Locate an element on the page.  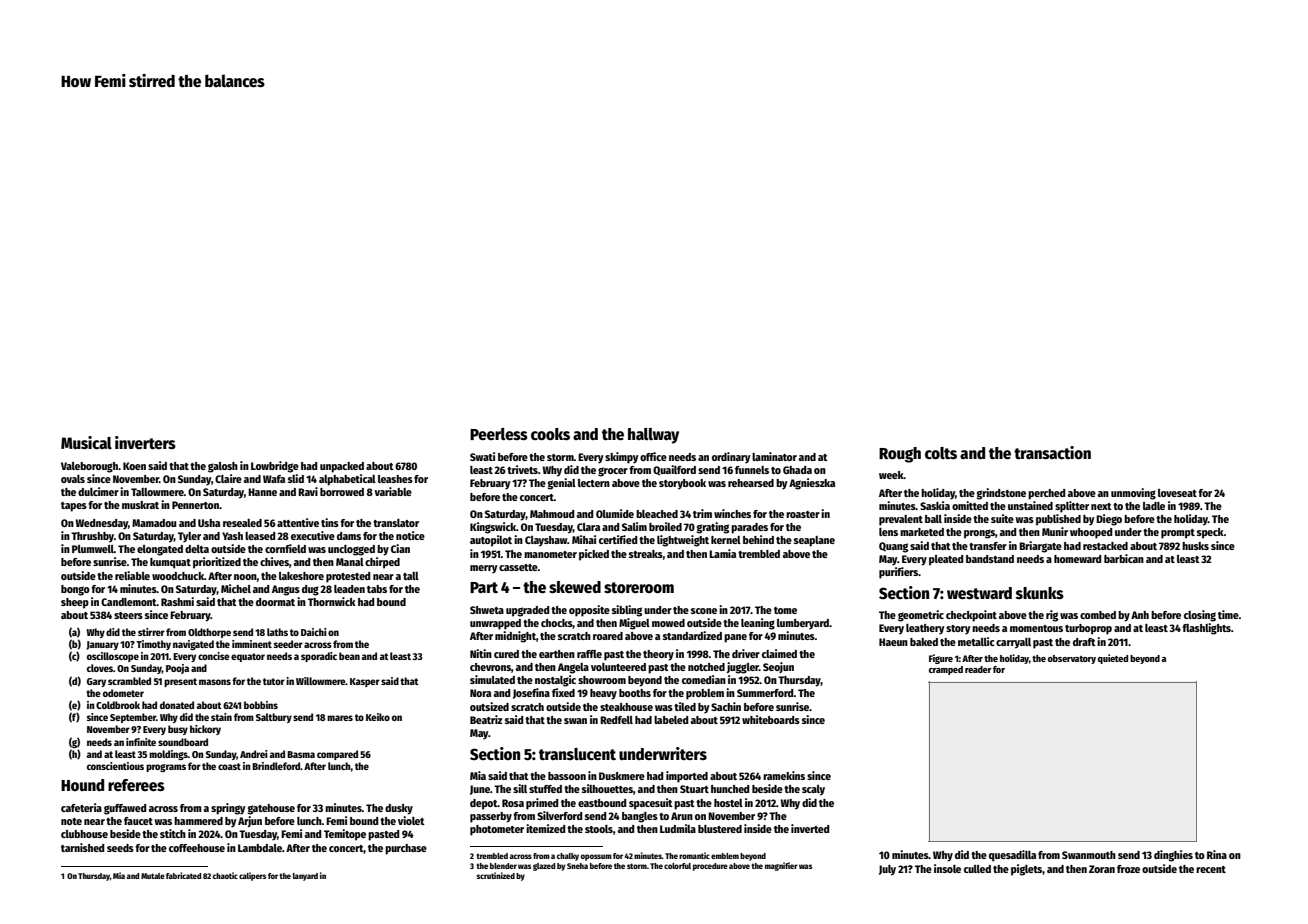
tapes is located at coordinates (74, 507).
